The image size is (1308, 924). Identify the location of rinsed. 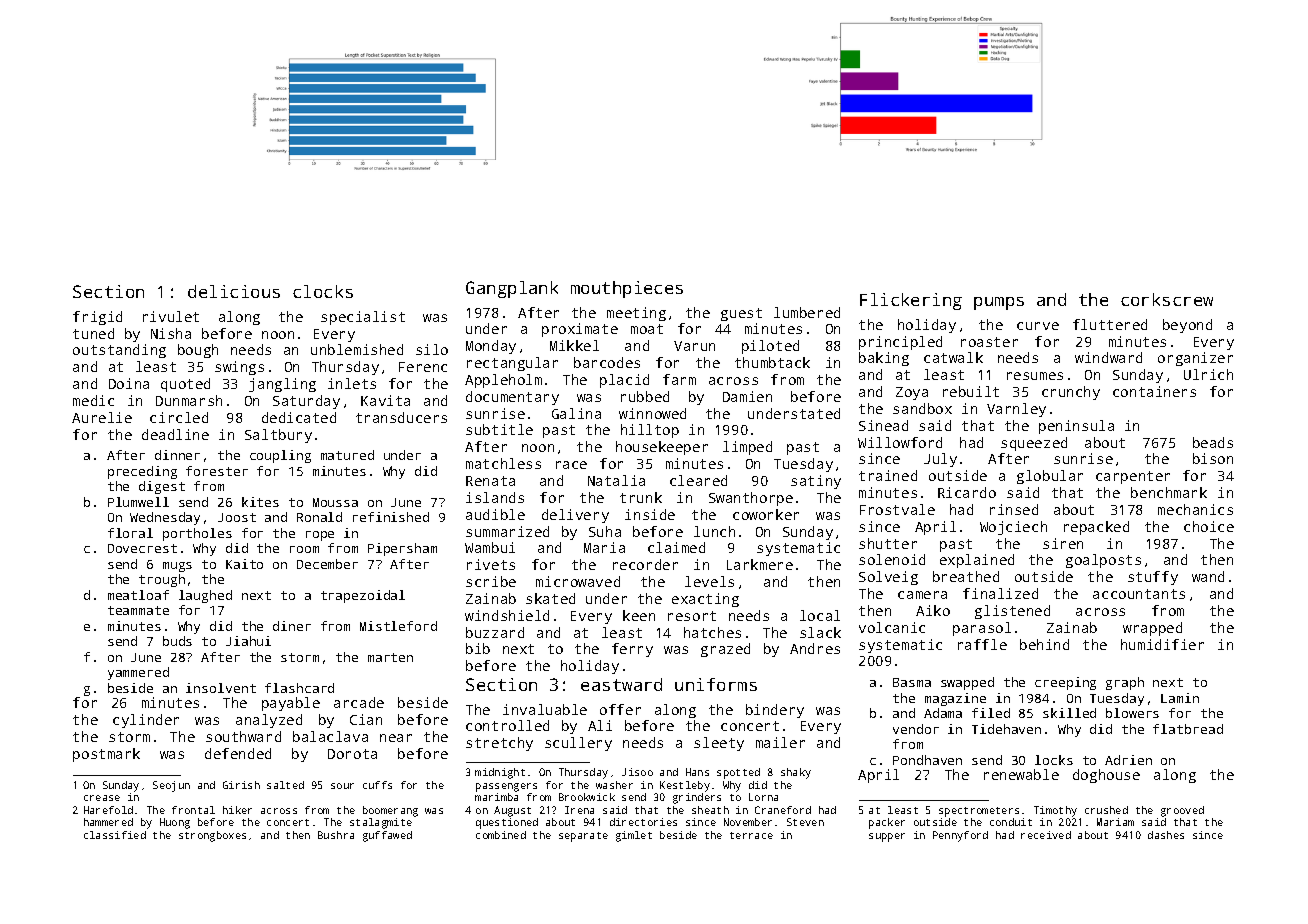
(1014, 509).
